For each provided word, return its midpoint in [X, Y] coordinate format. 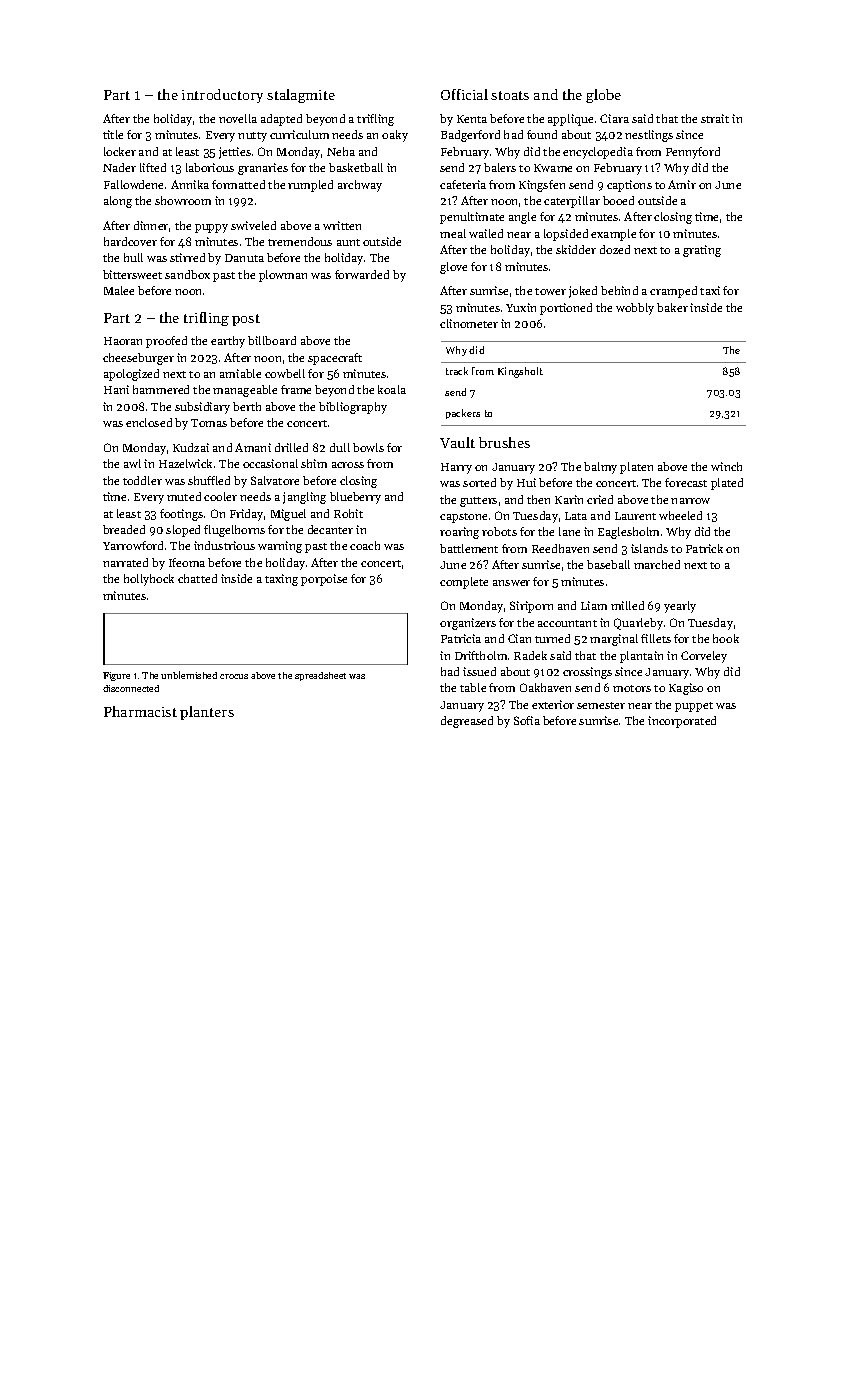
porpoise [324, 580]
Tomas [209, 423]
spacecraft [335, 359]
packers [463, 414]
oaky [395, 136]
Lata [576, 516]
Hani [116, 389]
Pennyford [693, 153]
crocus [234, 676]
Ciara [614, 118]
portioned [566, 309]
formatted [238, 184]
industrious [224, 545]
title [113, 134]
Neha [341, 151]
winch [726, 466]
